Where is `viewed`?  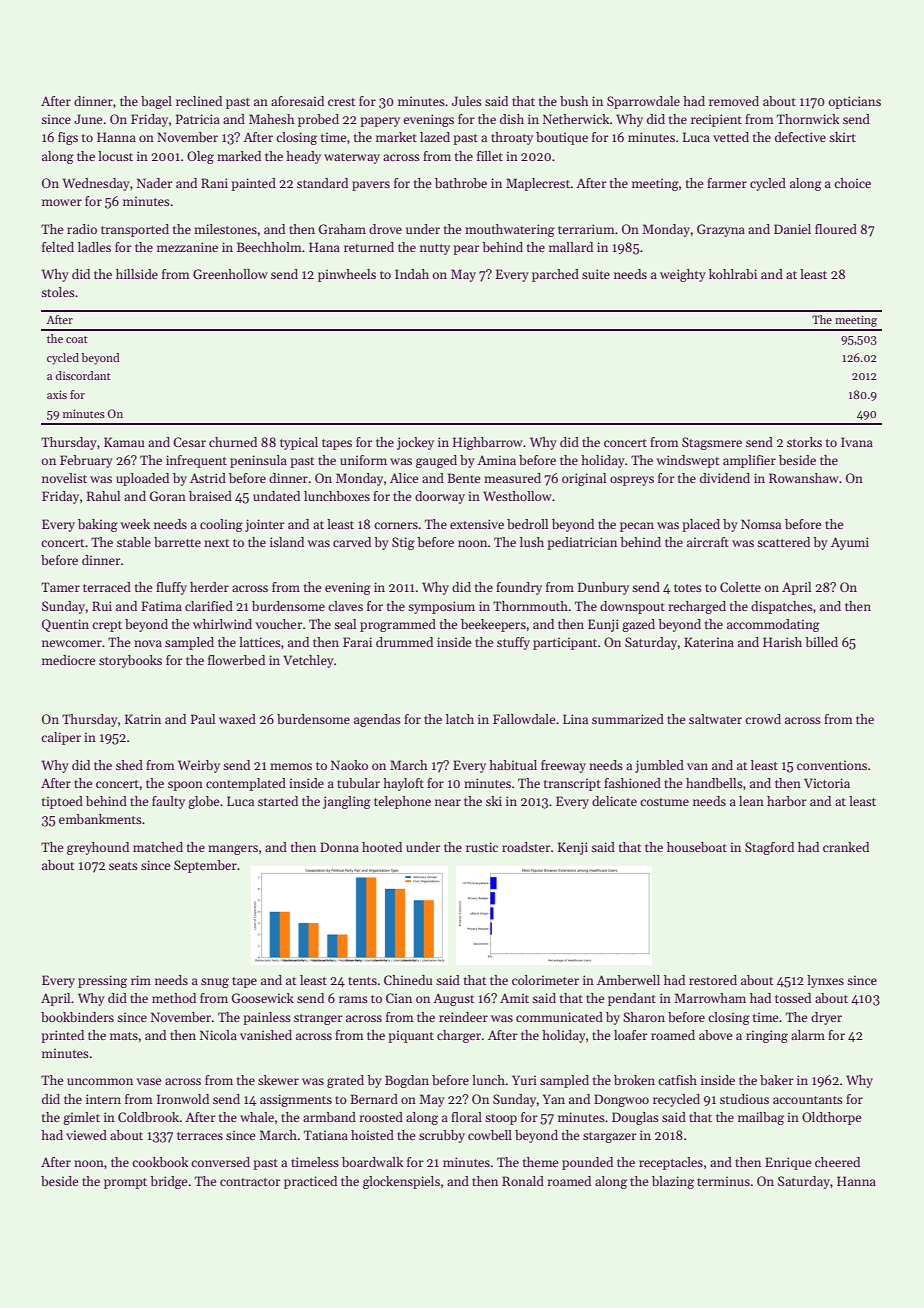 viewed is located at coordinates (86, 1135).
